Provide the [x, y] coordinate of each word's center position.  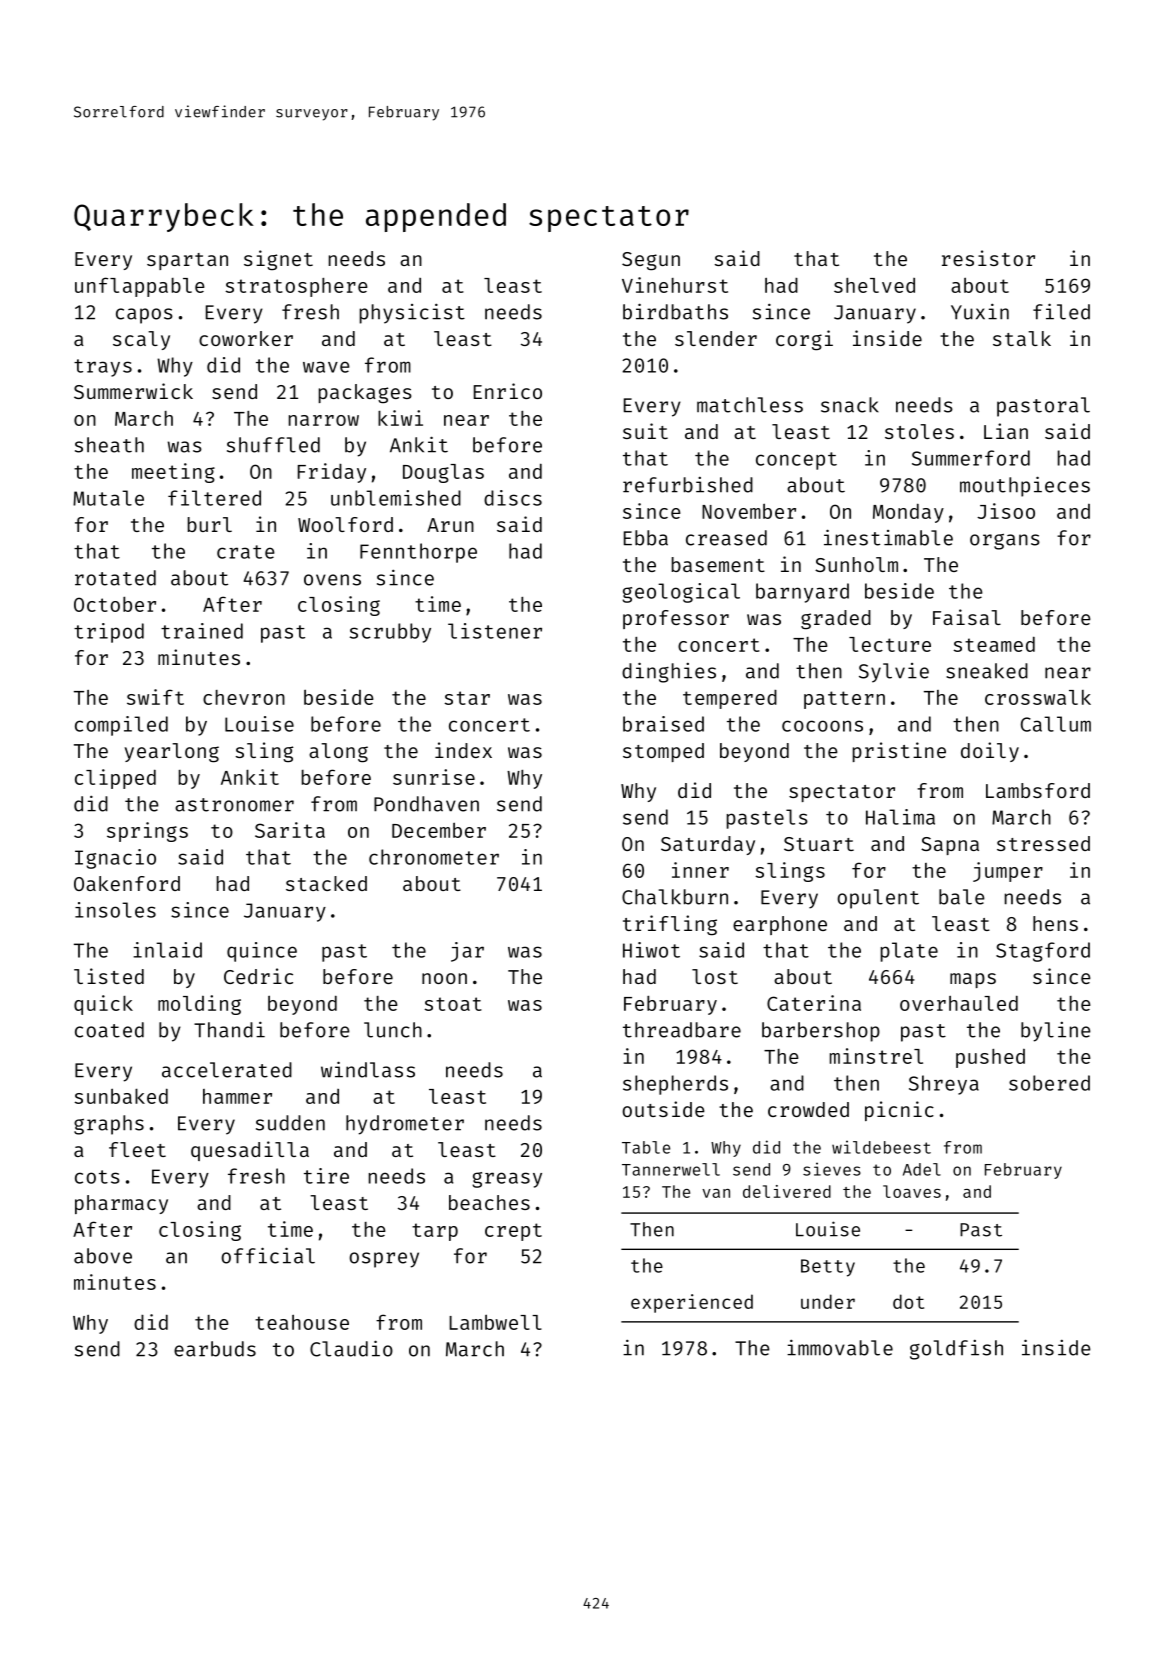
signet [278, 260]
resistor [988, 258]
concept [796, 461]
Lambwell [495, 1322]
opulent [878, 899]
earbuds [215, 1349]
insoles [115, 910]
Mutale [108, 498]
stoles [919, 431]
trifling [670, 925]
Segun [651, 261]
